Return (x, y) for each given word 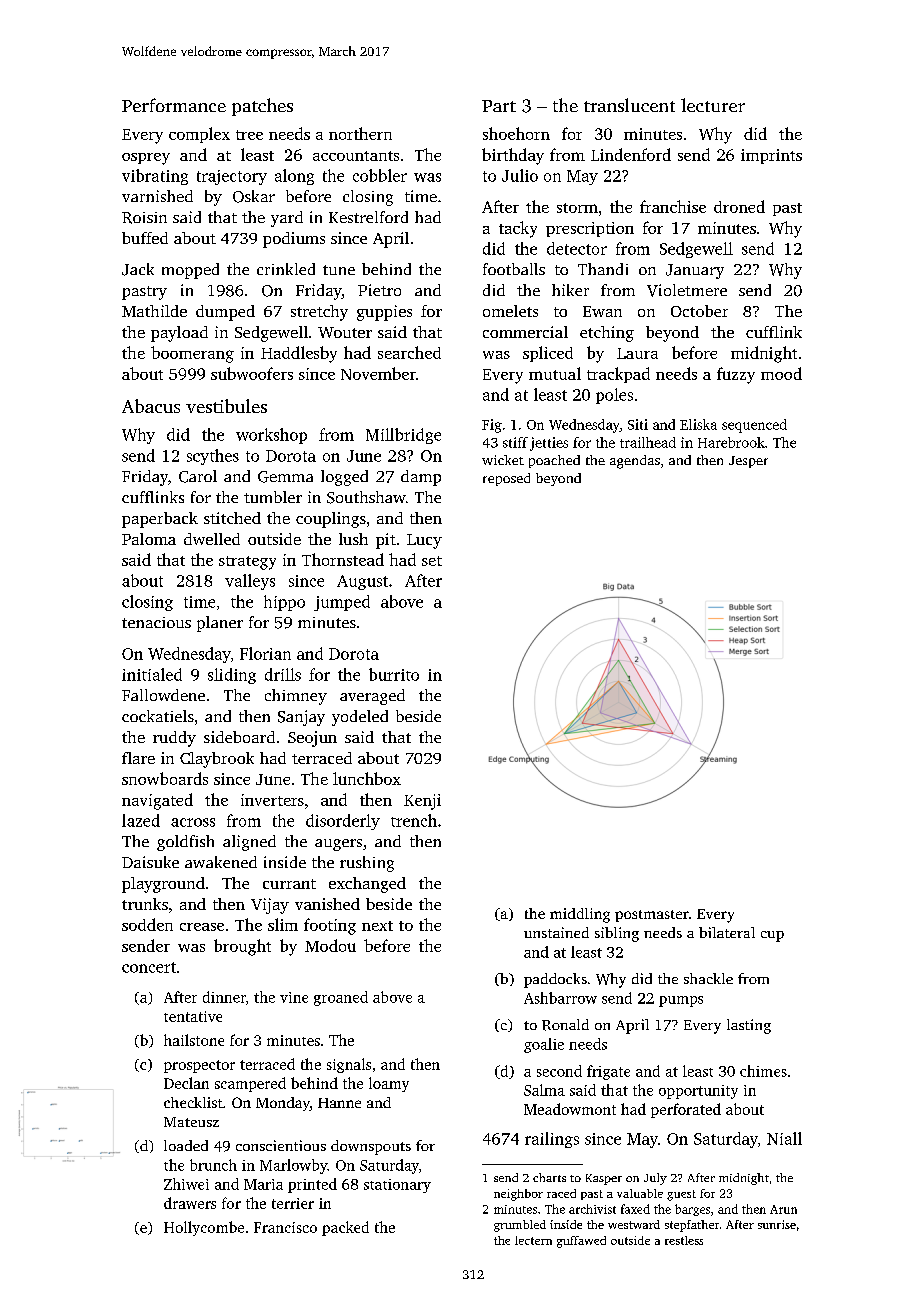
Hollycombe (204, 1228)
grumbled (520, 1226)
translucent (629, 105)
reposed (506, 479)
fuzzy (736, 375)
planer (220, 624)
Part (499, 106)
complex (199, 135)
